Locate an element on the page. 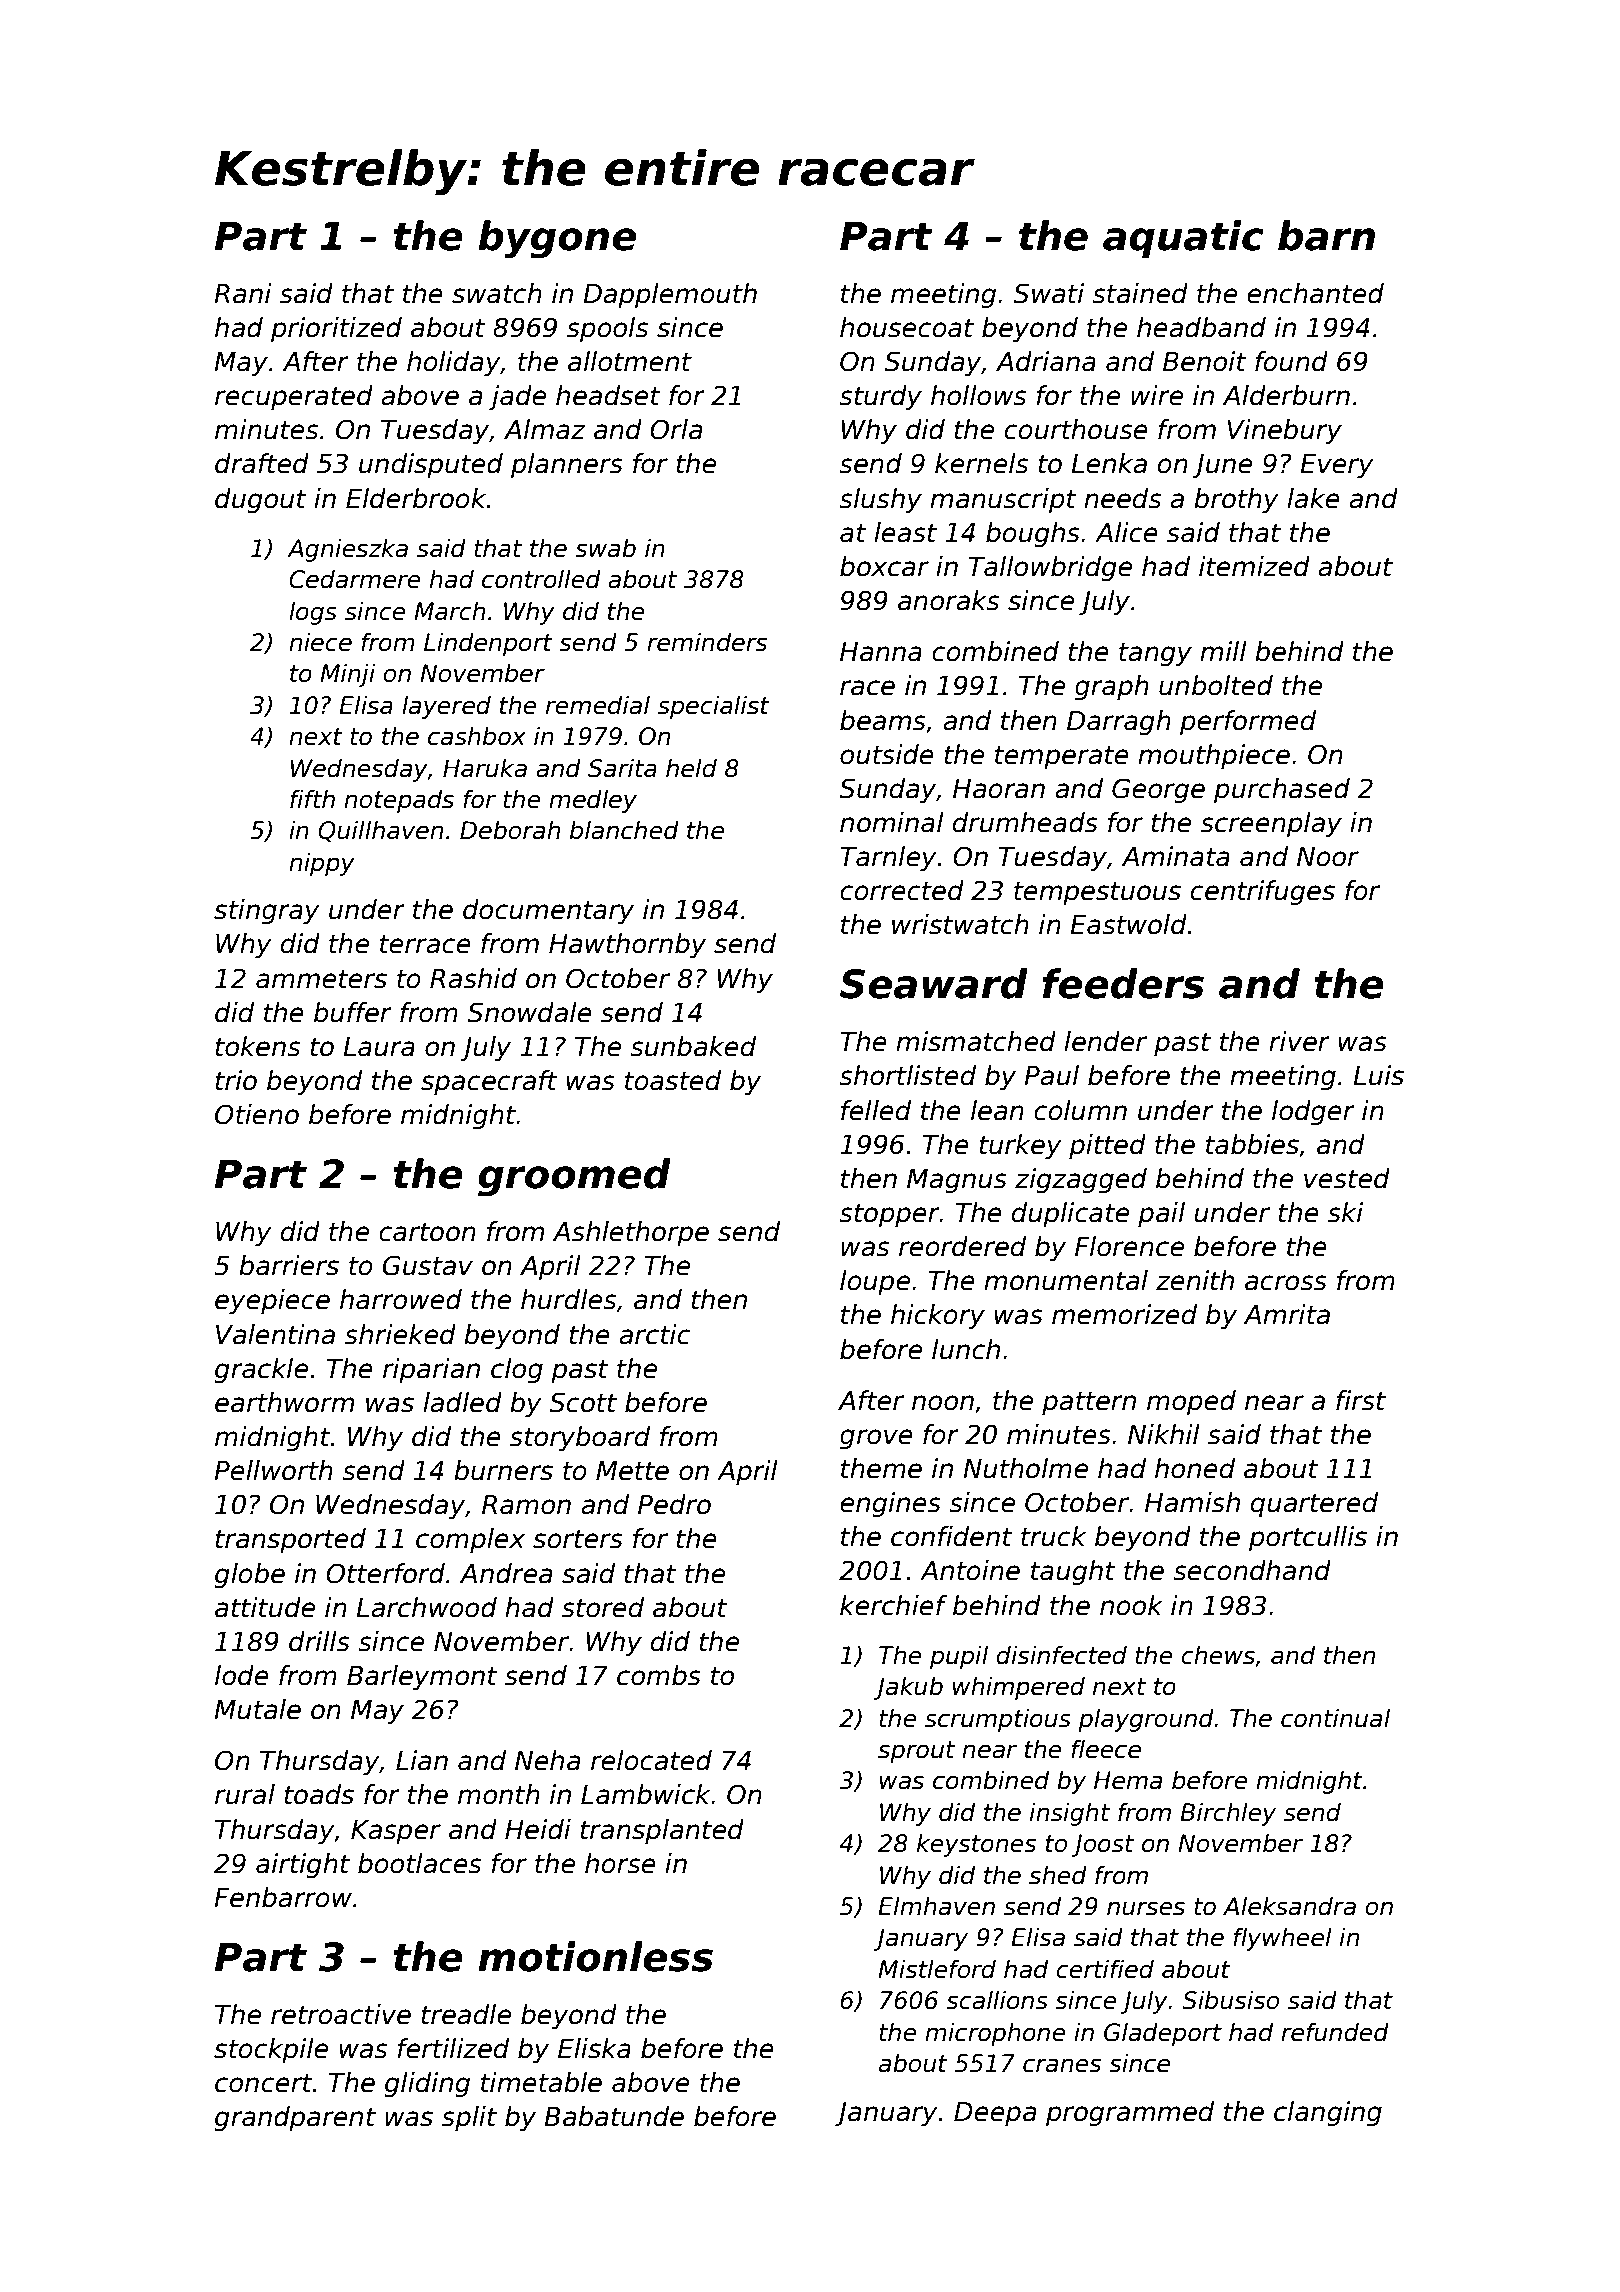 This page has width=1620, height=2292. Aleksandra is located at coordinates (1289, 1906).
